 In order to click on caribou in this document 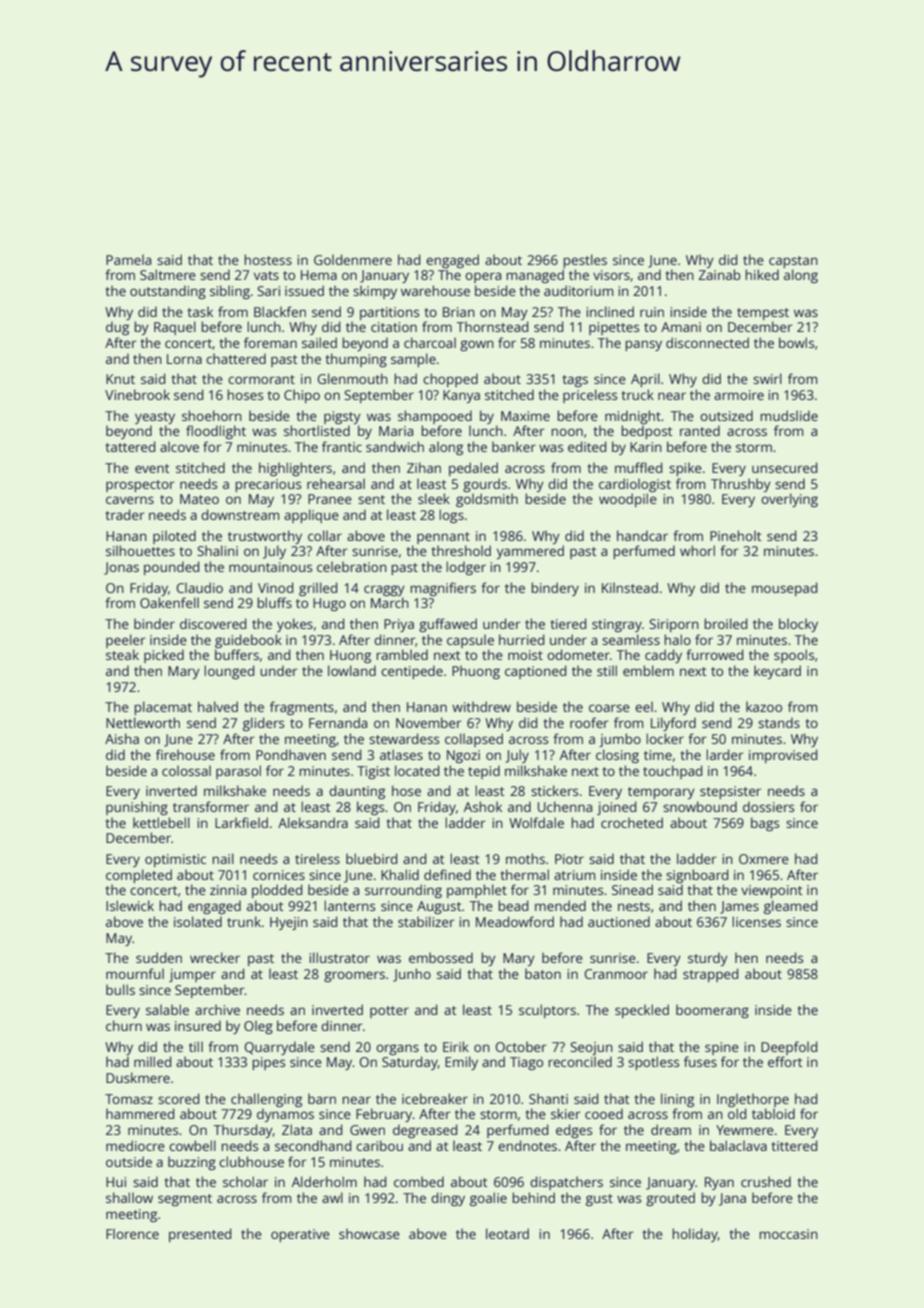, I will do `click(379, 1145)`.
